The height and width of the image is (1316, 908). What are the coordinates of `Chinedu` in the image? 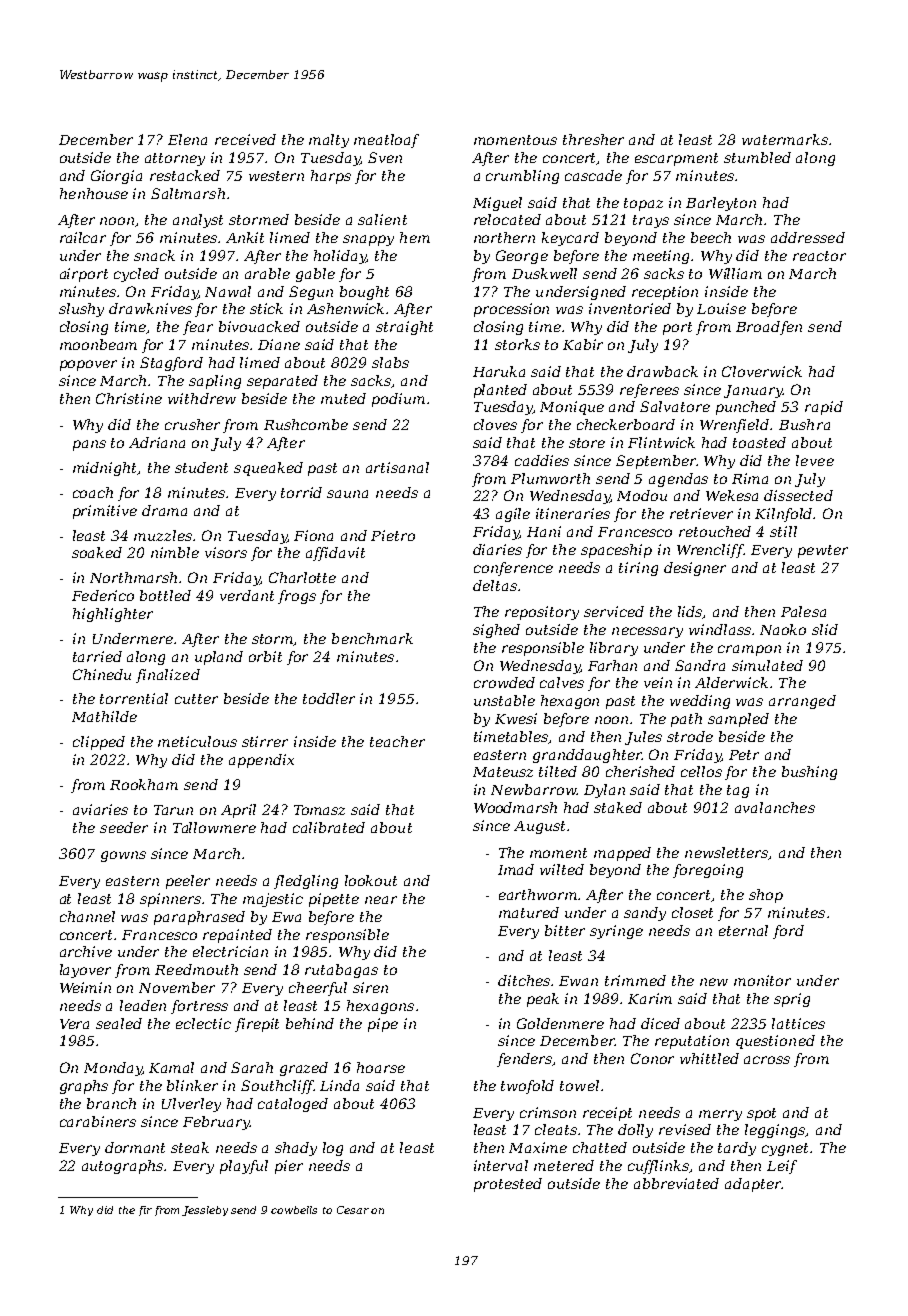 It's located at (102, 674).
